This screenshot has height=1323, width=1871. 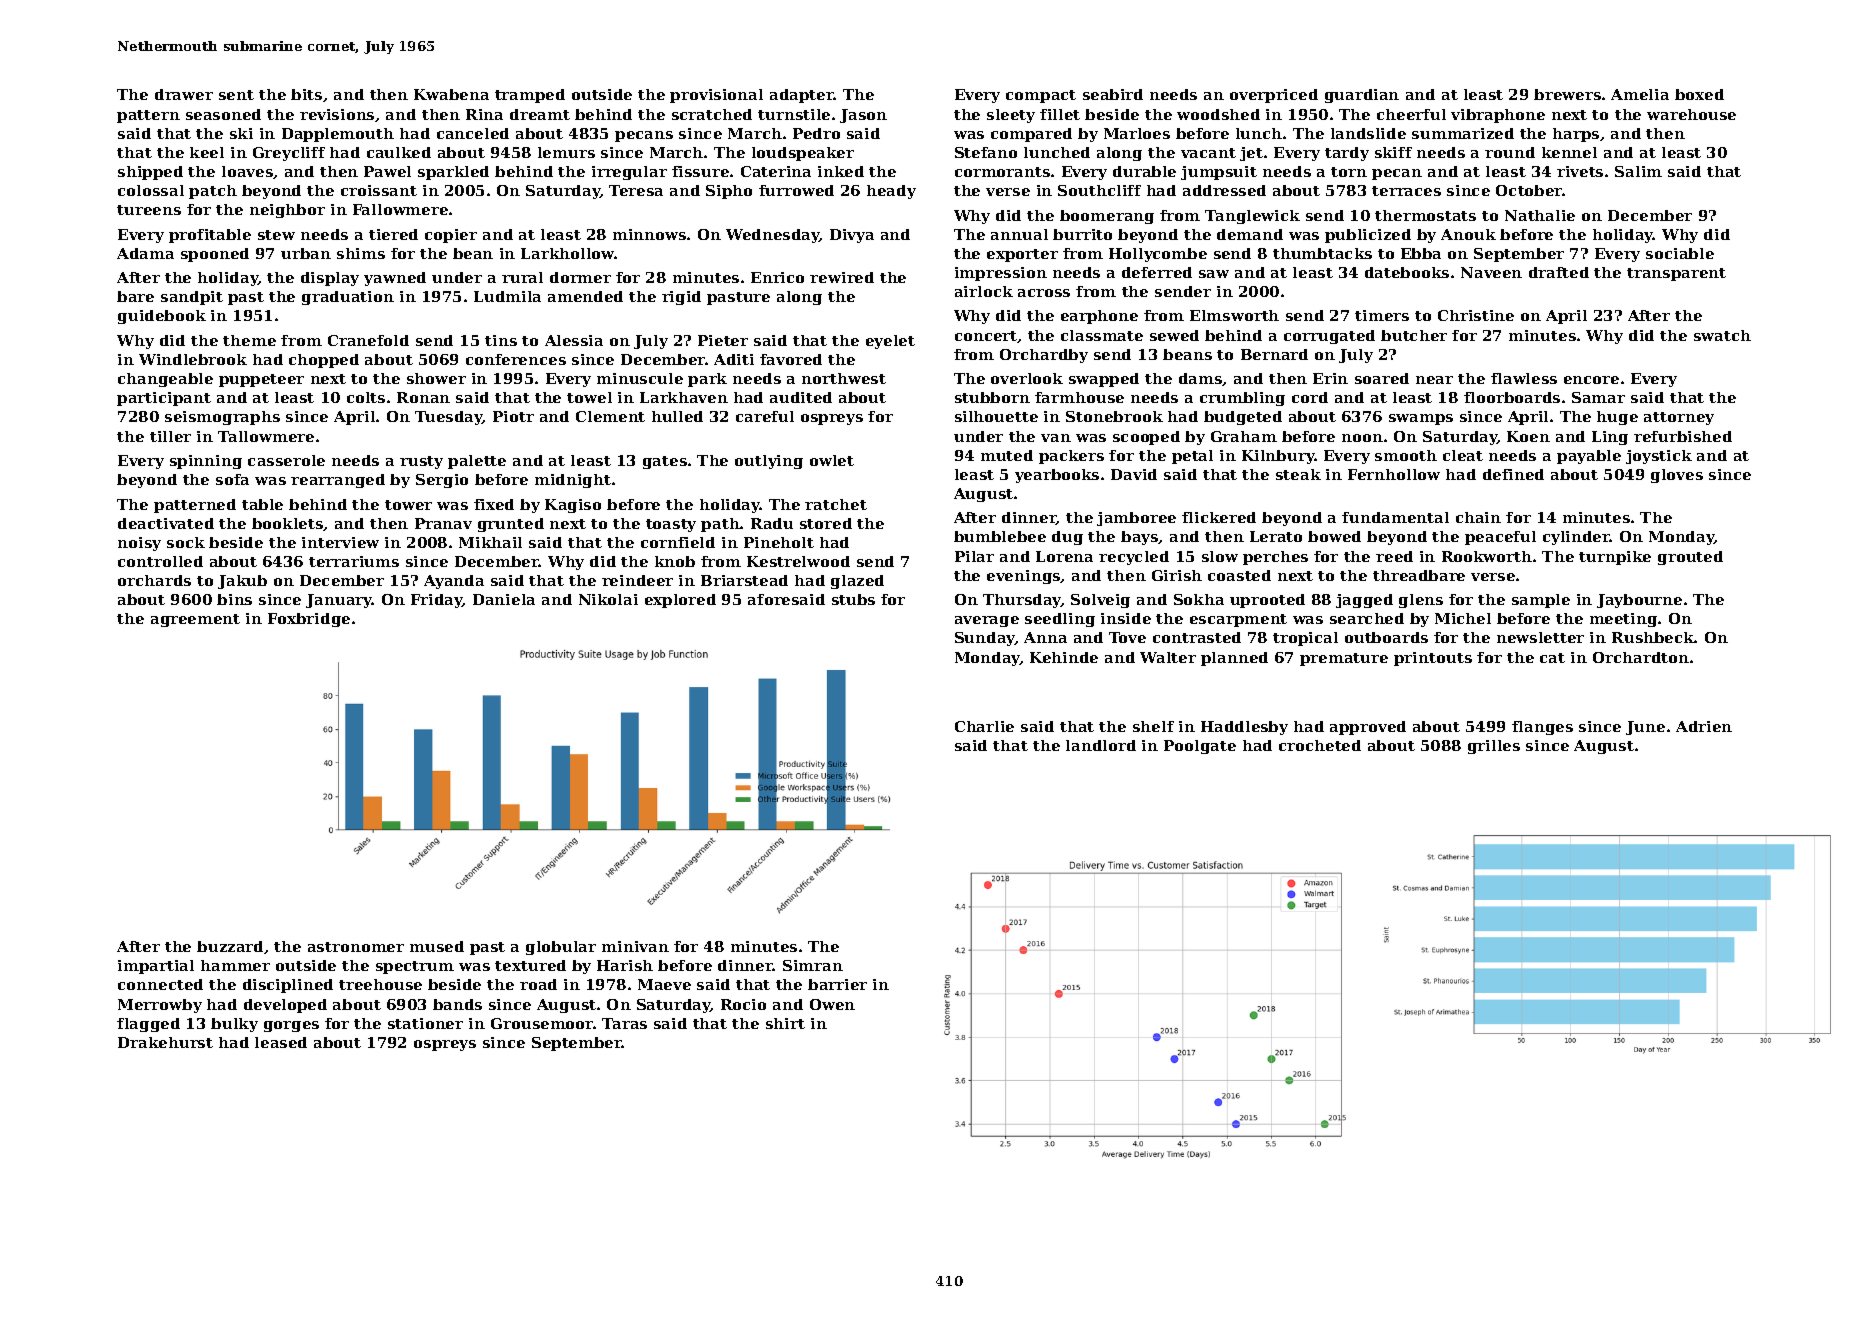 I want to click on tins, so click(x=501, y=340).
